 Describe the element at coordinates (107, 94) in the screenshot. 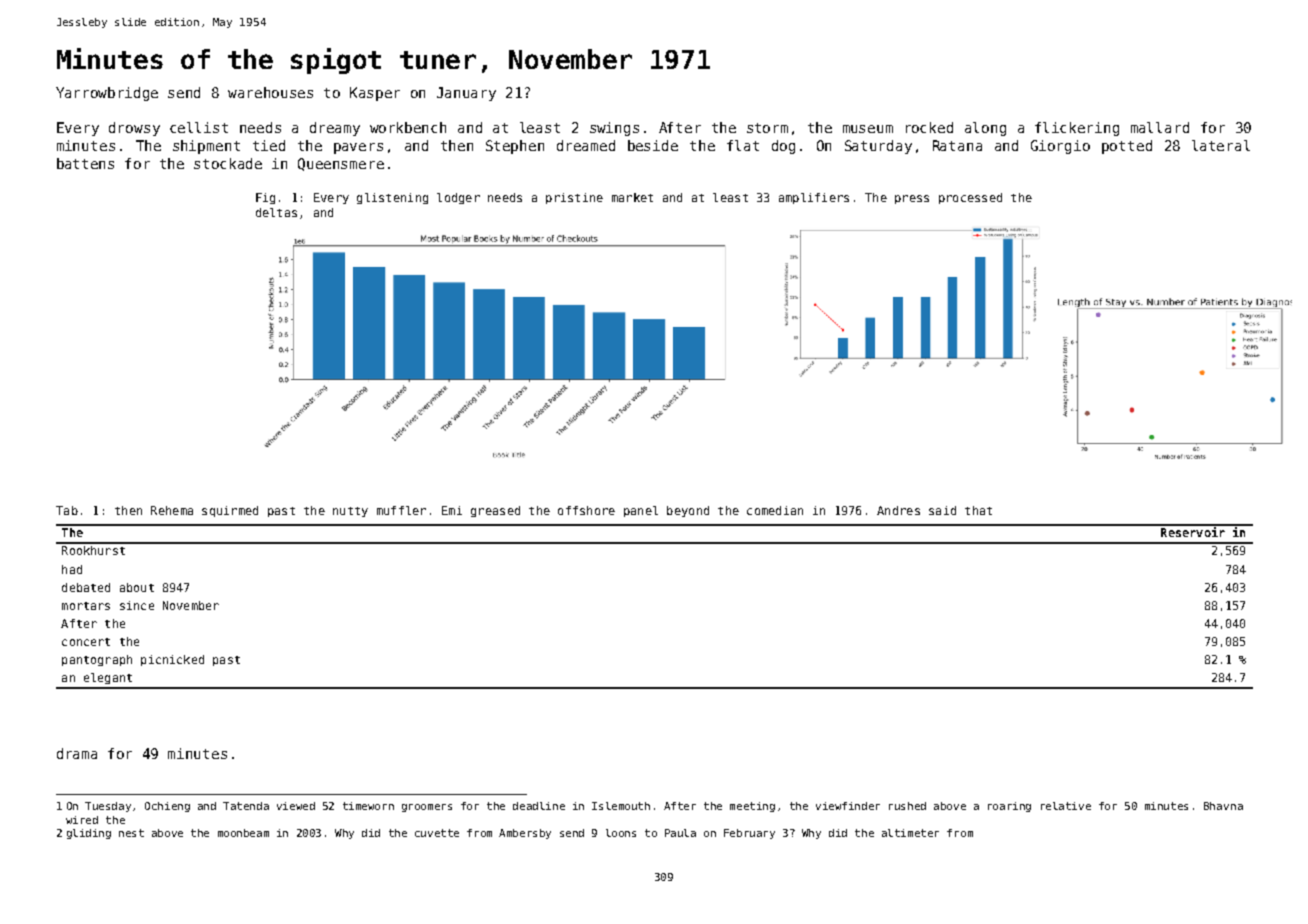

I see `Yarrowbridge` at that location.
